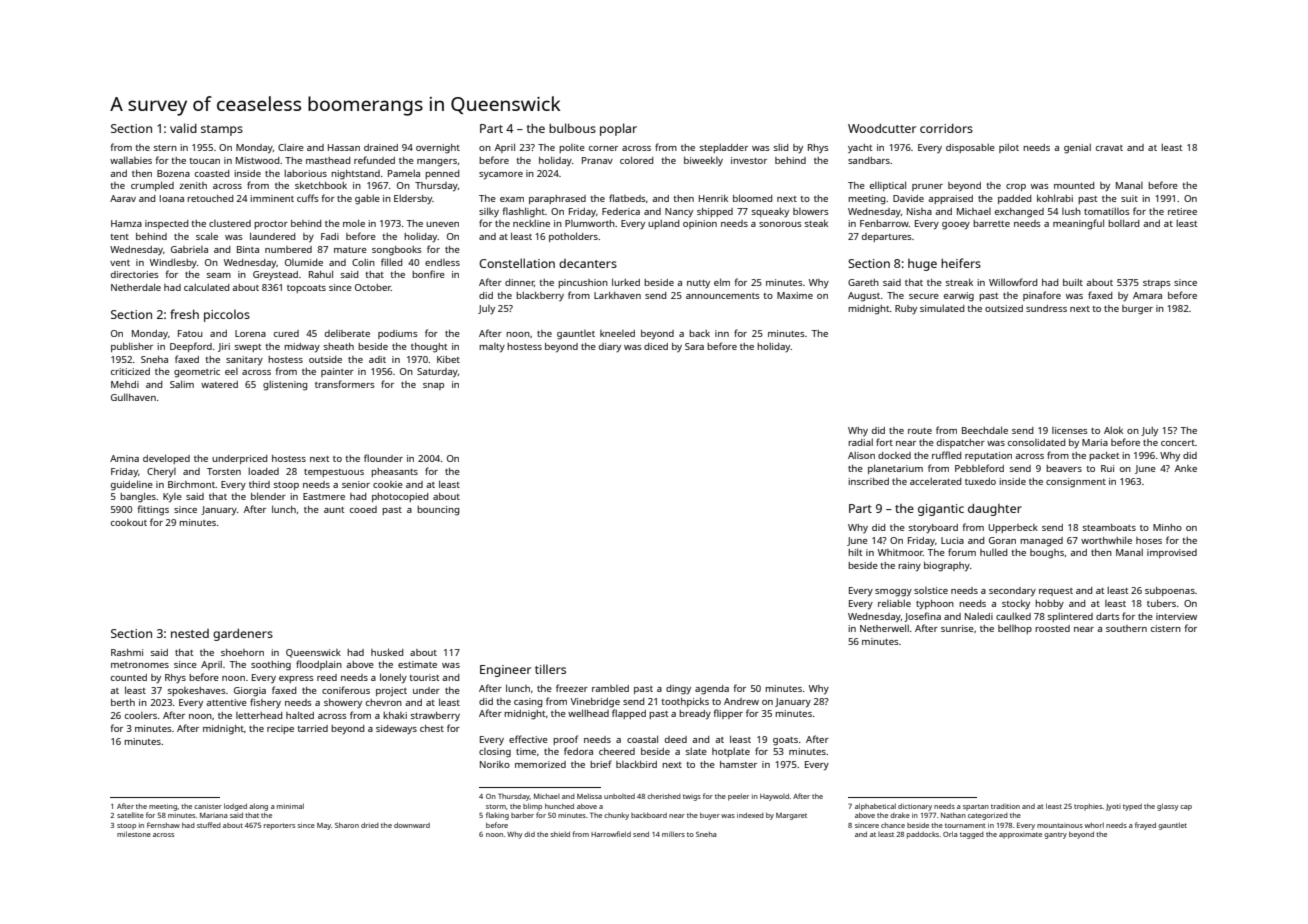 The height and width of the image is (924, 1308). Describe the element at coordinates (673, 834) in the image. I see `millers` at that location.
